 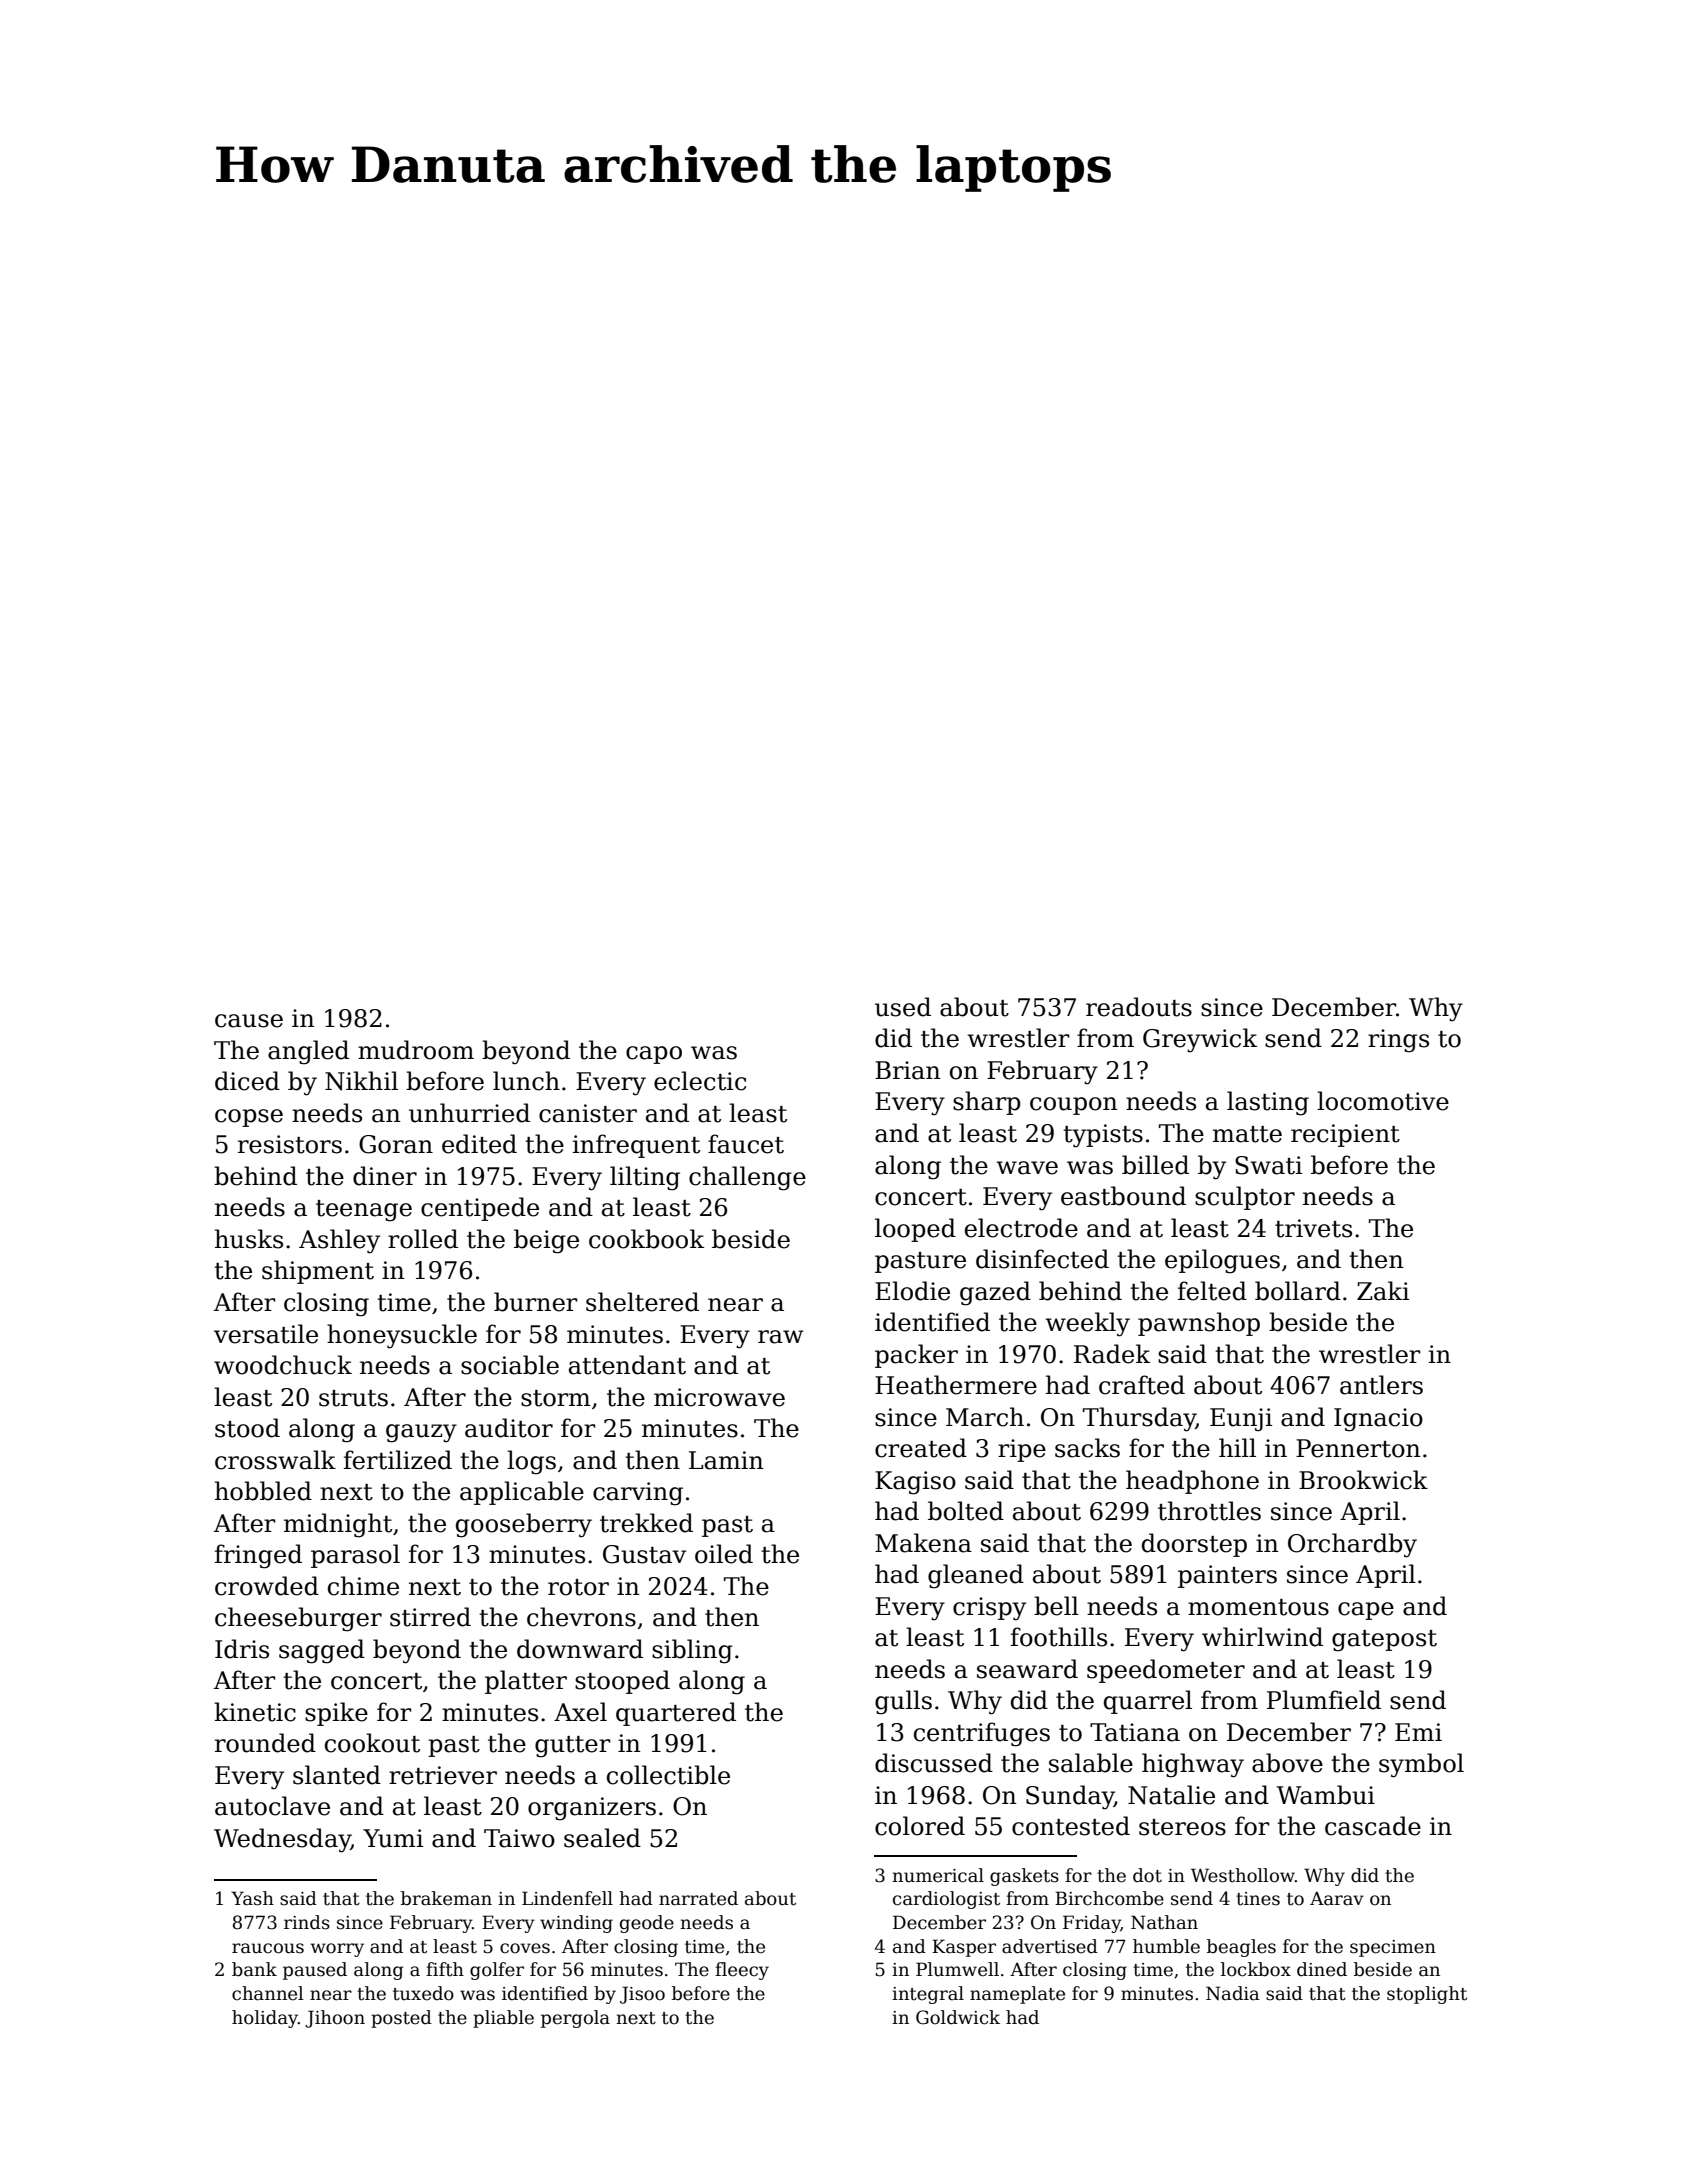 What do you see at coordinates (676, 1714) in the document?
I see `quartered` at bounding box center [676, 1714].
